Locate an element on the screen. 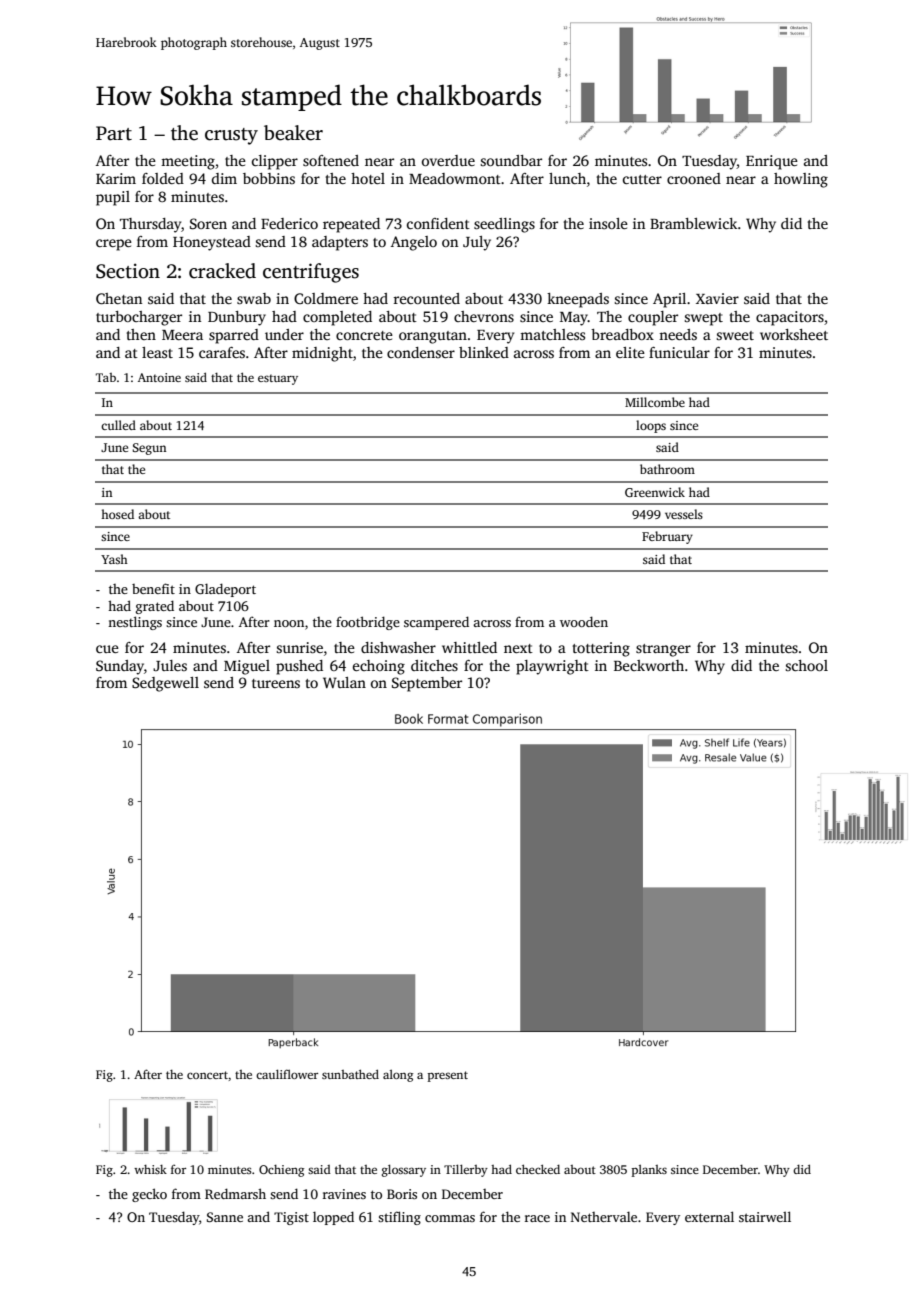 This screenshot has height=1308, width=924. next is located at coordinates (518, 648).
